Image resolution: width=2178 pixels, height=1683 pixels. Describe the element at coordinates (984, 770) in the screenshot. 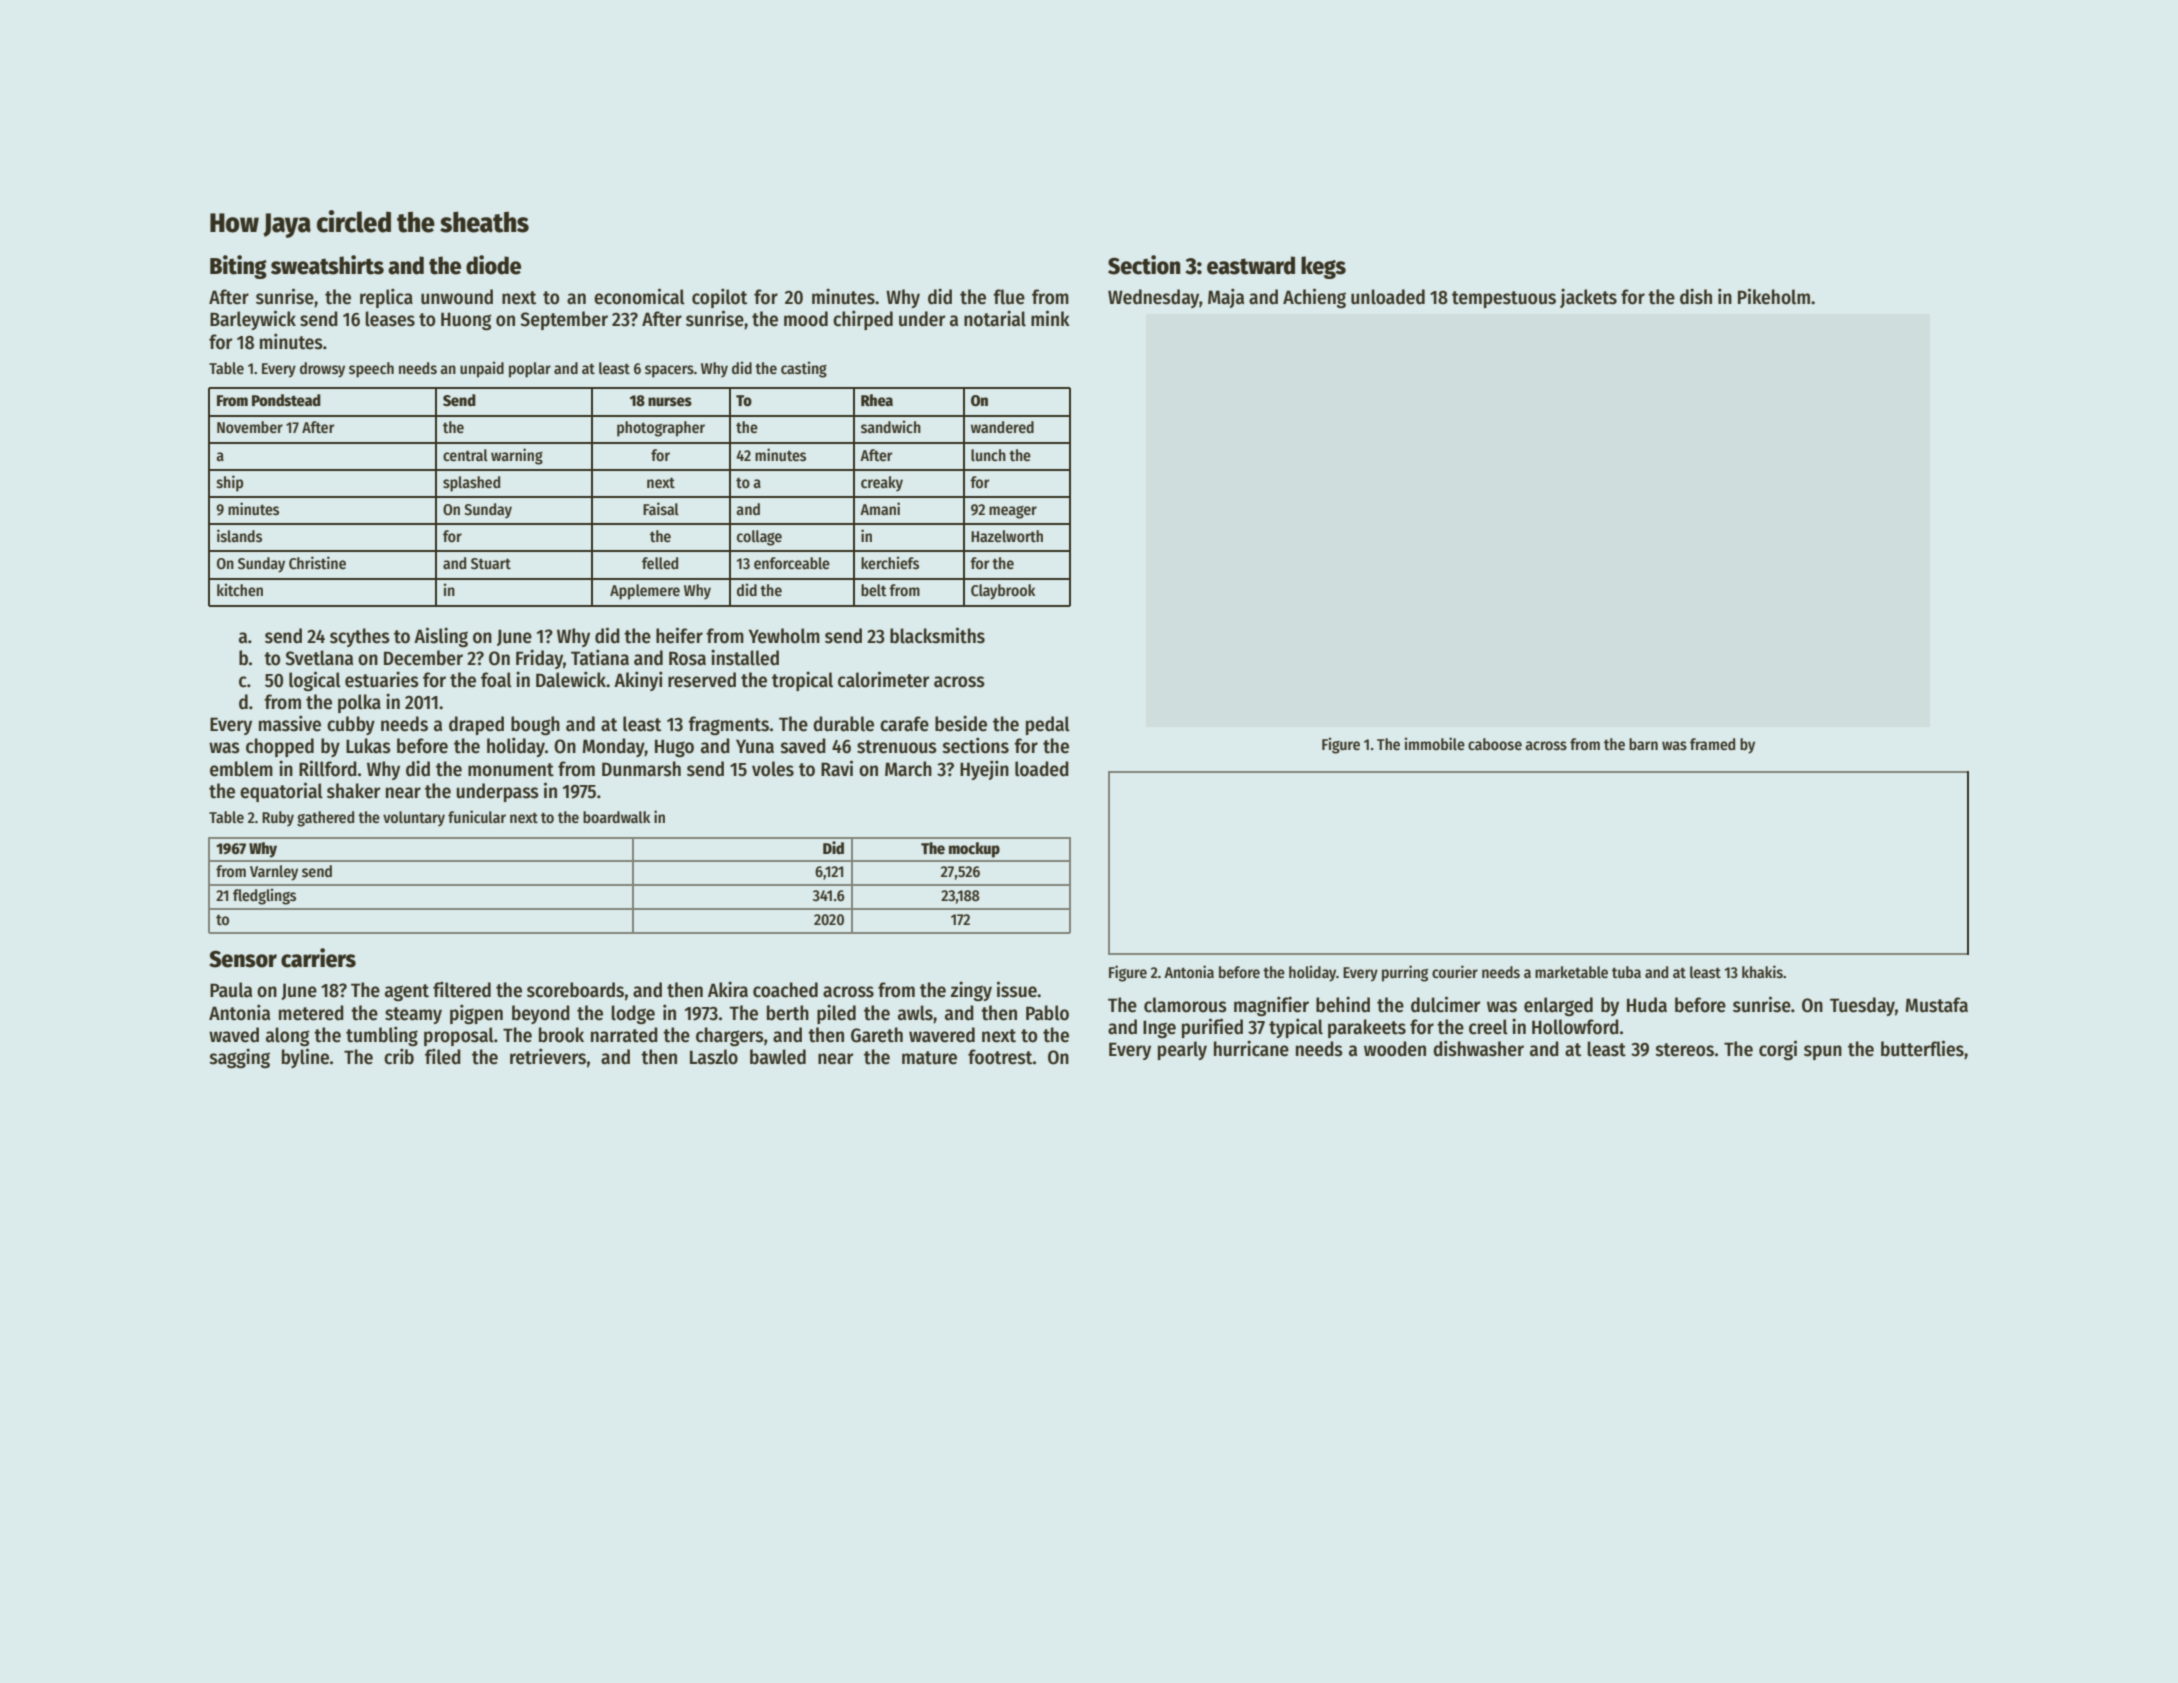

I see `Hyejin` at that location.
